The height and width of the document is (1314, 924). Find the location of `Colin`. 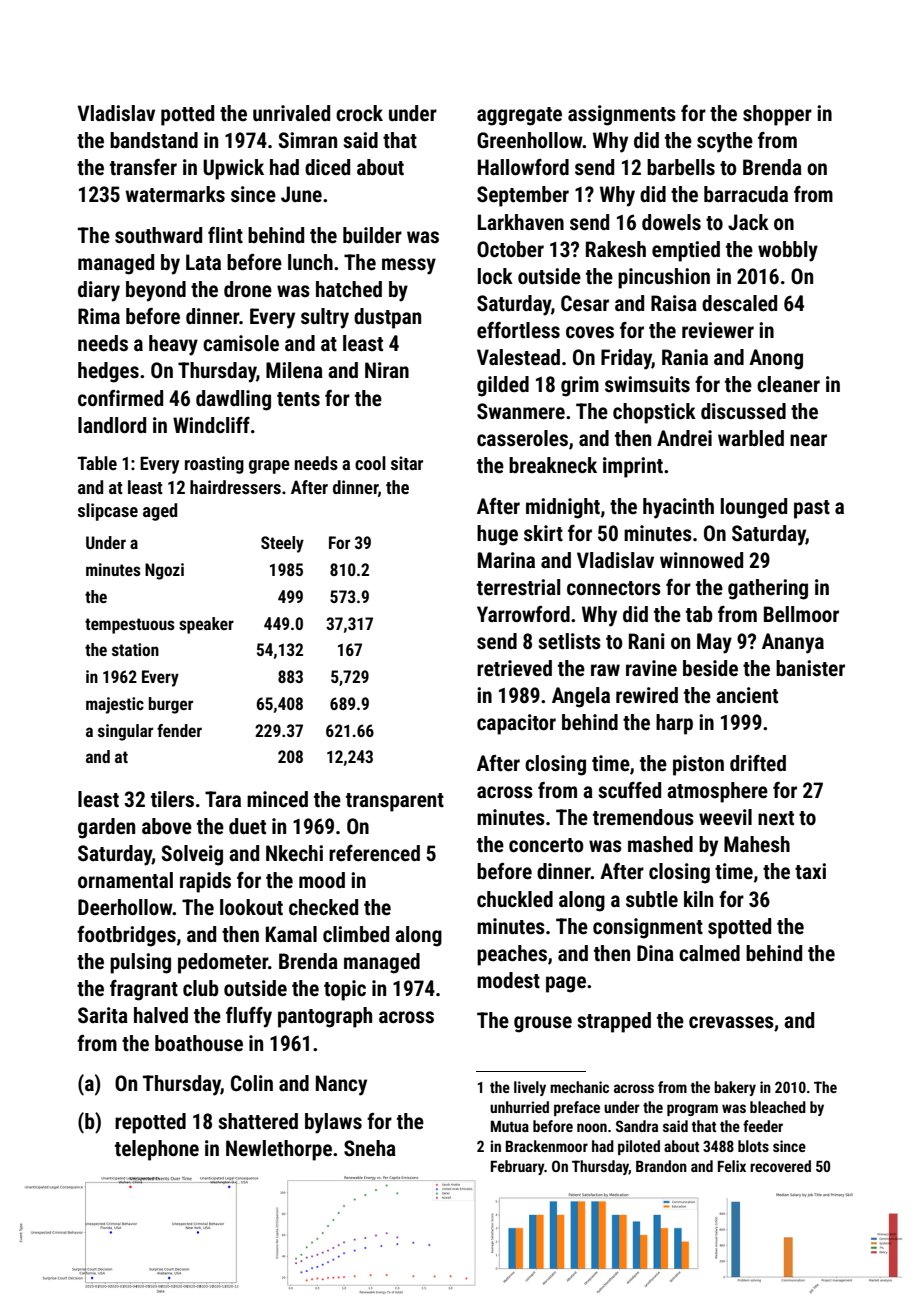

Colin is located at coordinates (252, 1083).
